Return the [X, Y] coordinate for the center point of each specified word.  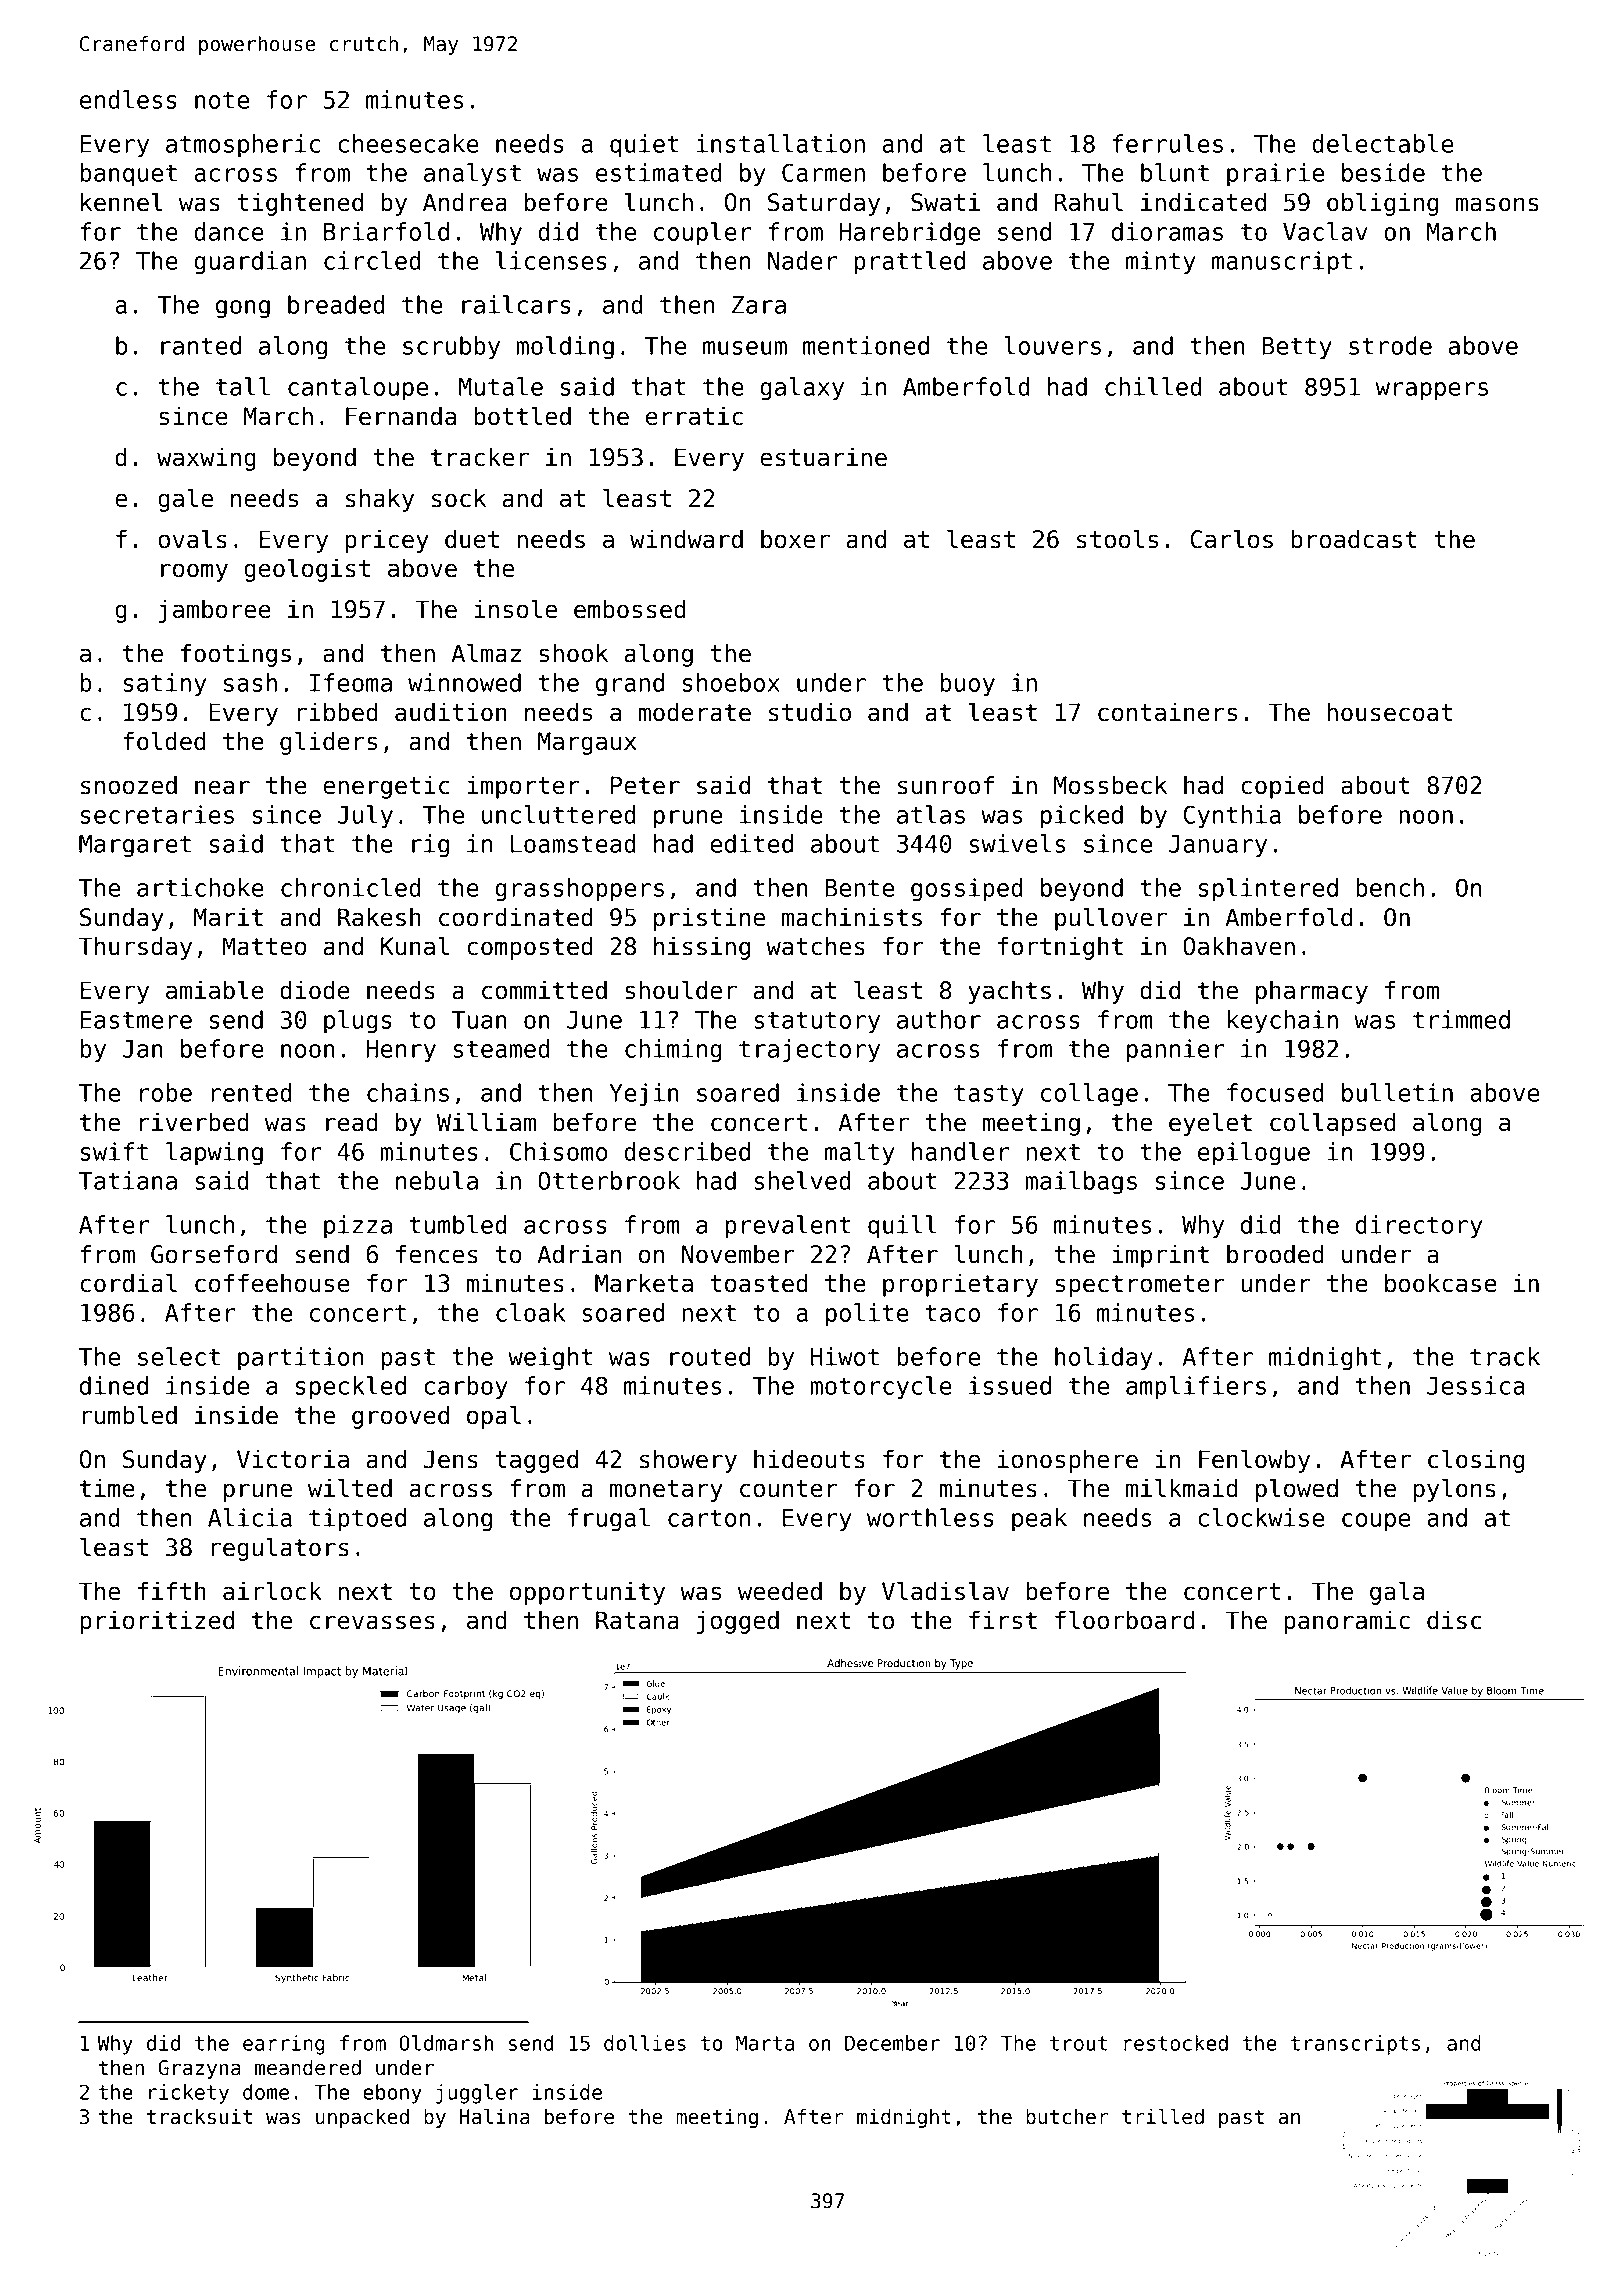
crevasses [372, 1622]
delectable [1383, 143]
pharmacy [1312, 992]
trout [1078, 2043]
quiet [644, 146]
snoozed [129, 785]
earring [284, 2045]
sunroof [946, 785]
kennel [121, 202]
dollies [645, 2043]
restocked [1176, 2043]
